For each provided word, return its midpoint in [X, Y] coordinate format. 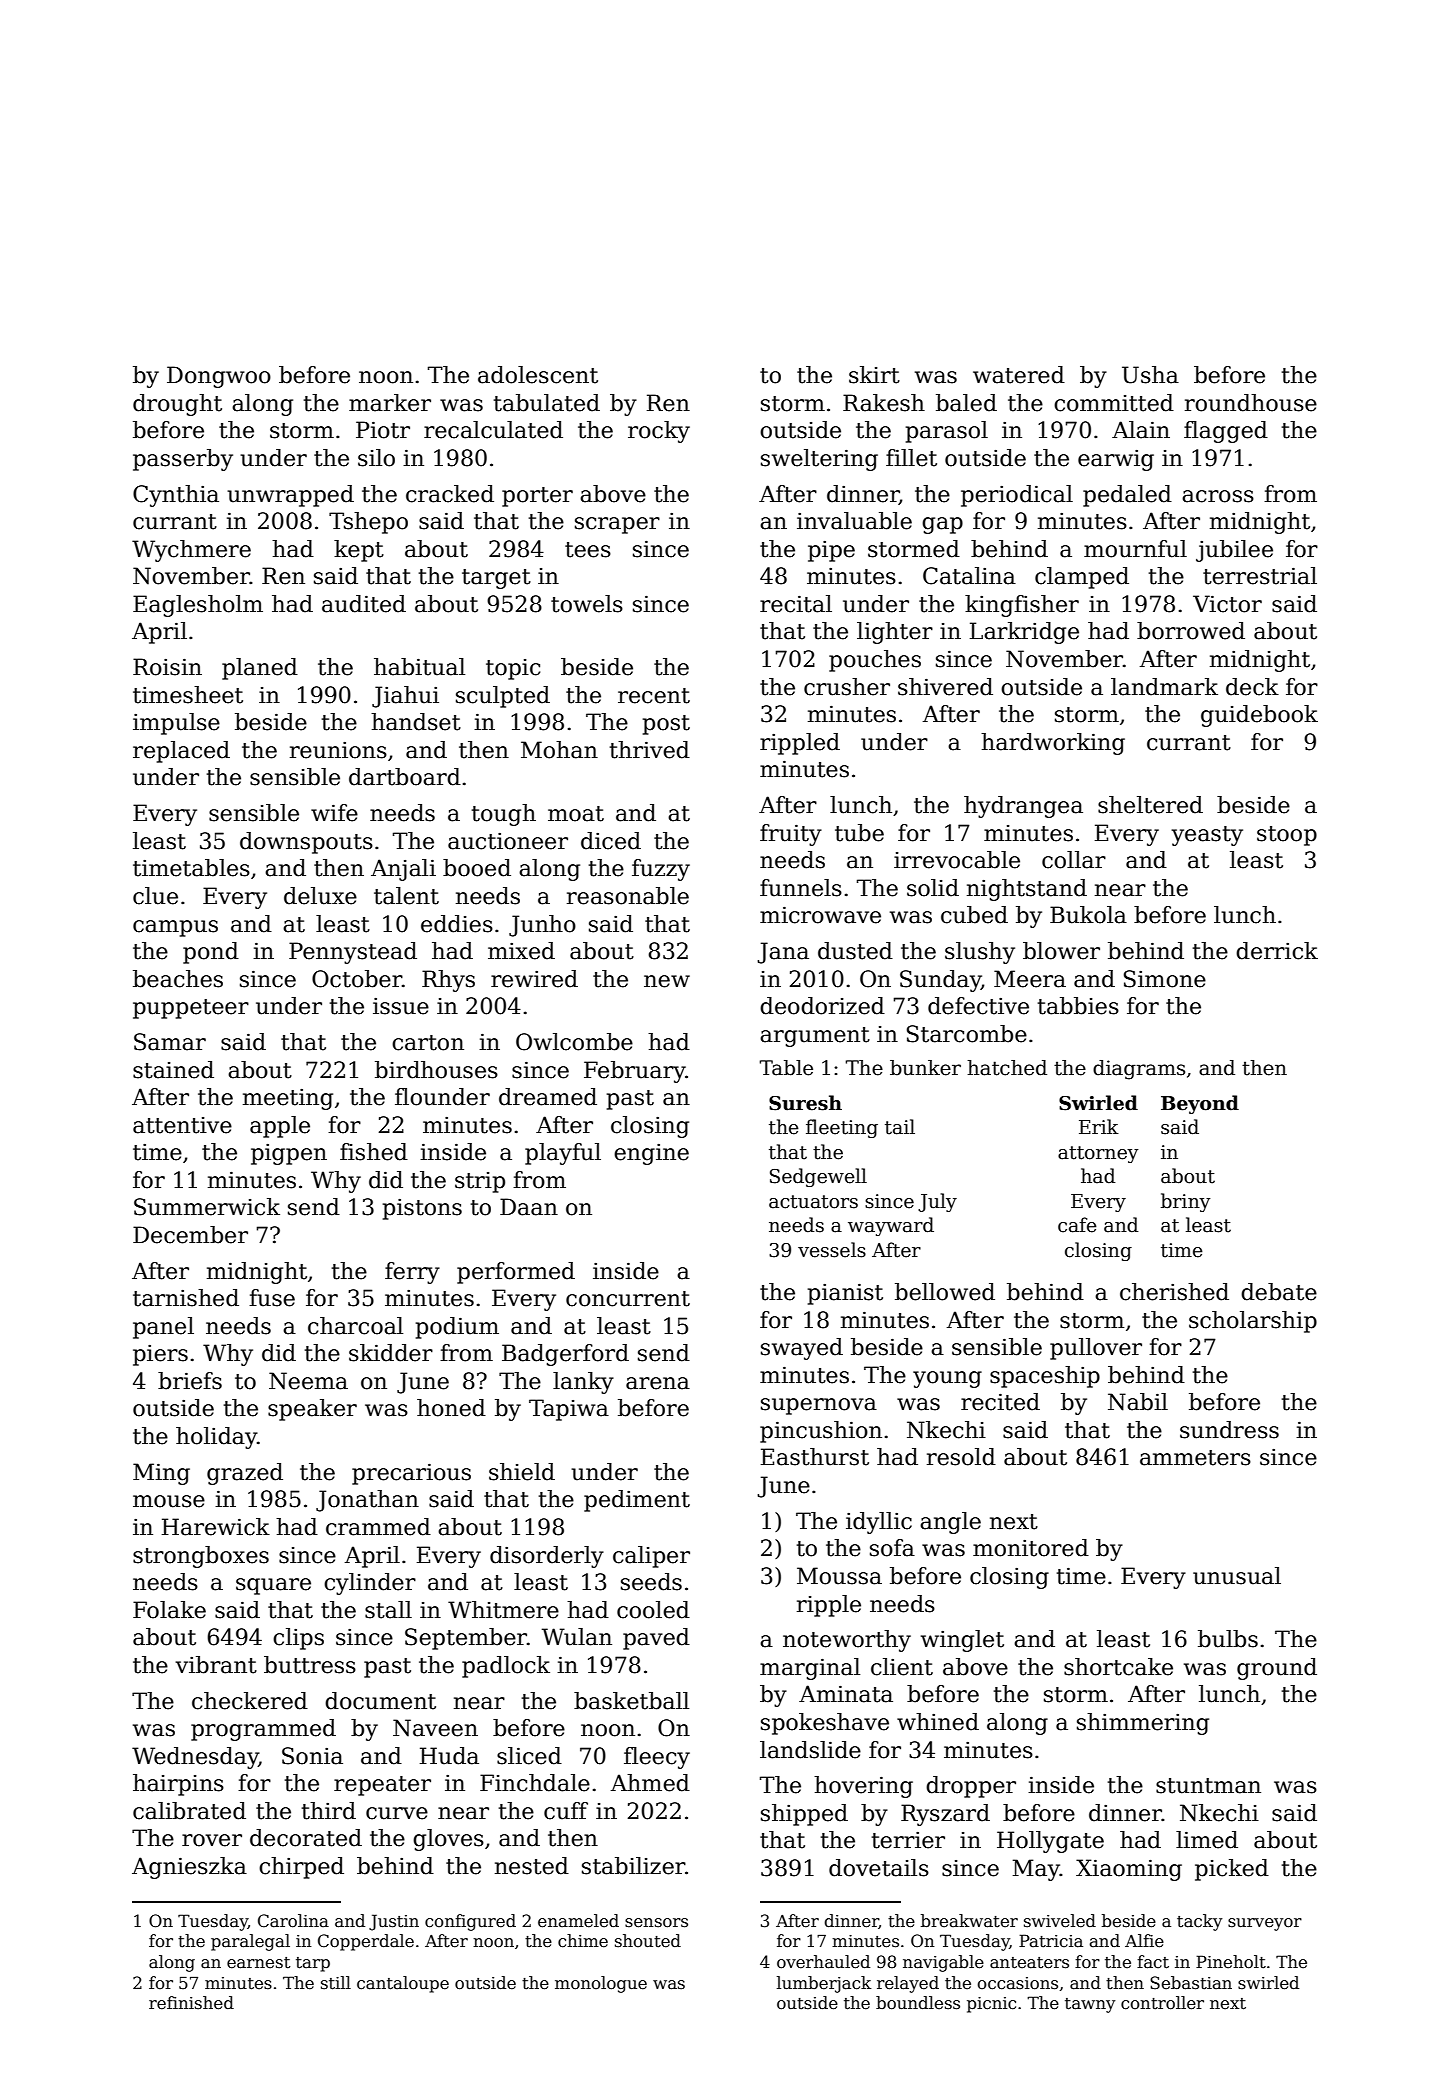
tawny [1090, 2005]
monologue [601, 1984]
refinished [191, 2003]
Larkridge [1024, 633]
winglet [962, 1641]
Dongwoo [219, 377]
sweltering [819, 460]
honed [451, 1408]
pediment [637, 1501]
